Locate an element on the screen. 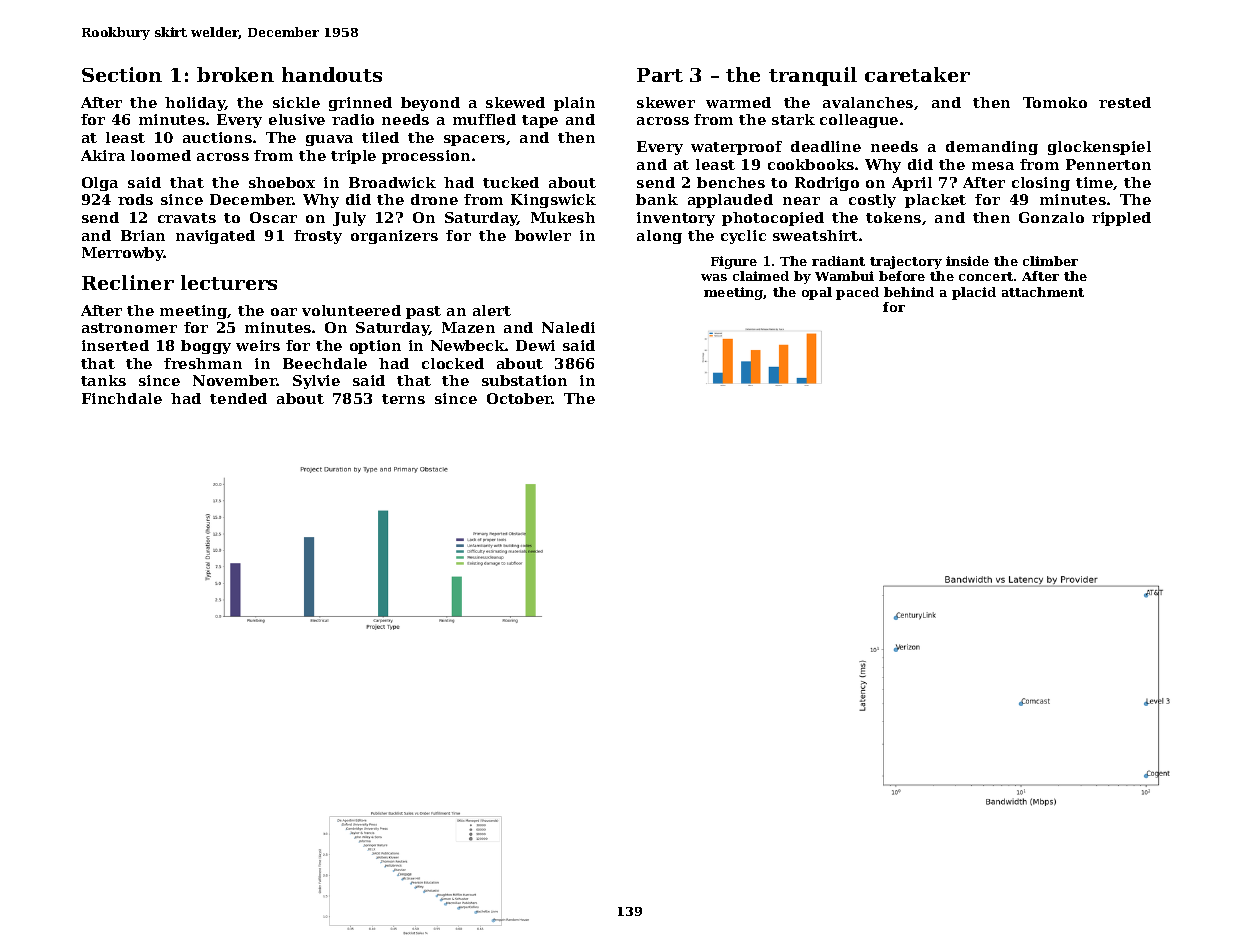 This screenshot has width=1233, height=952. tape is located at coordinates (540, 121).
